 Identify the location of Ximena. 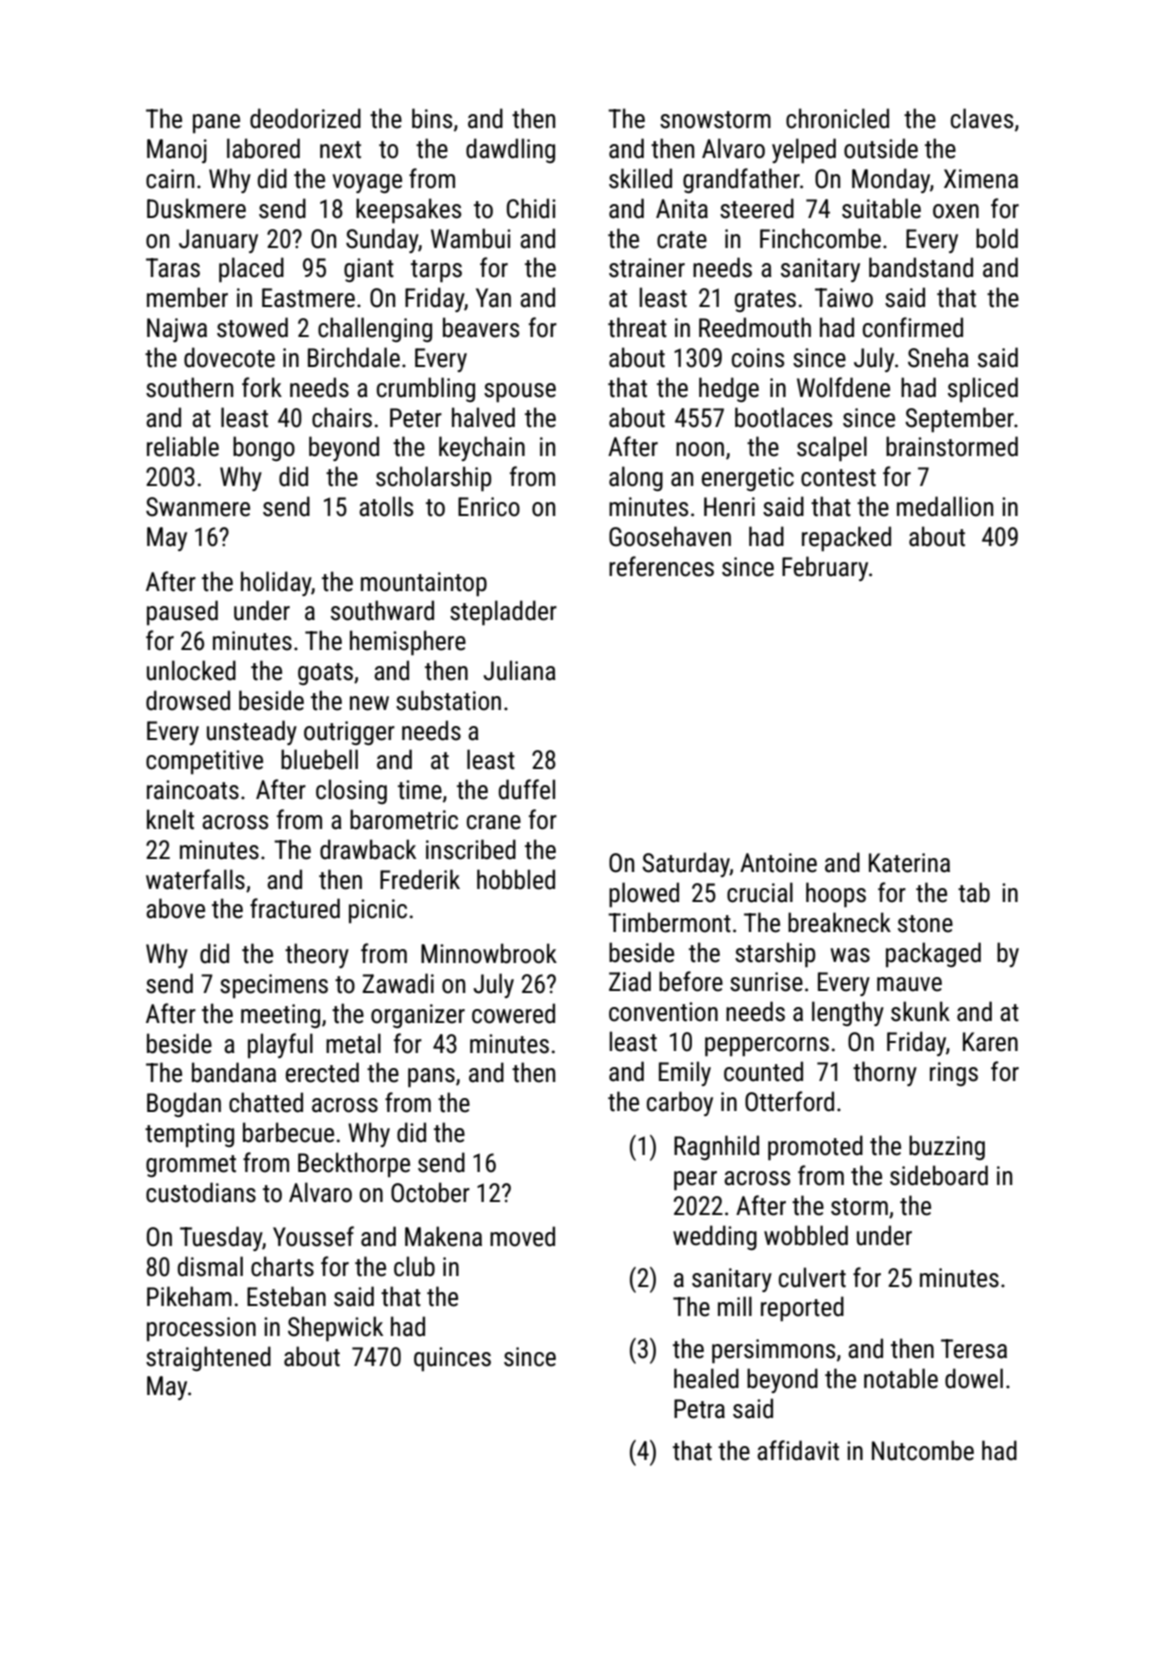
(981, 179).
